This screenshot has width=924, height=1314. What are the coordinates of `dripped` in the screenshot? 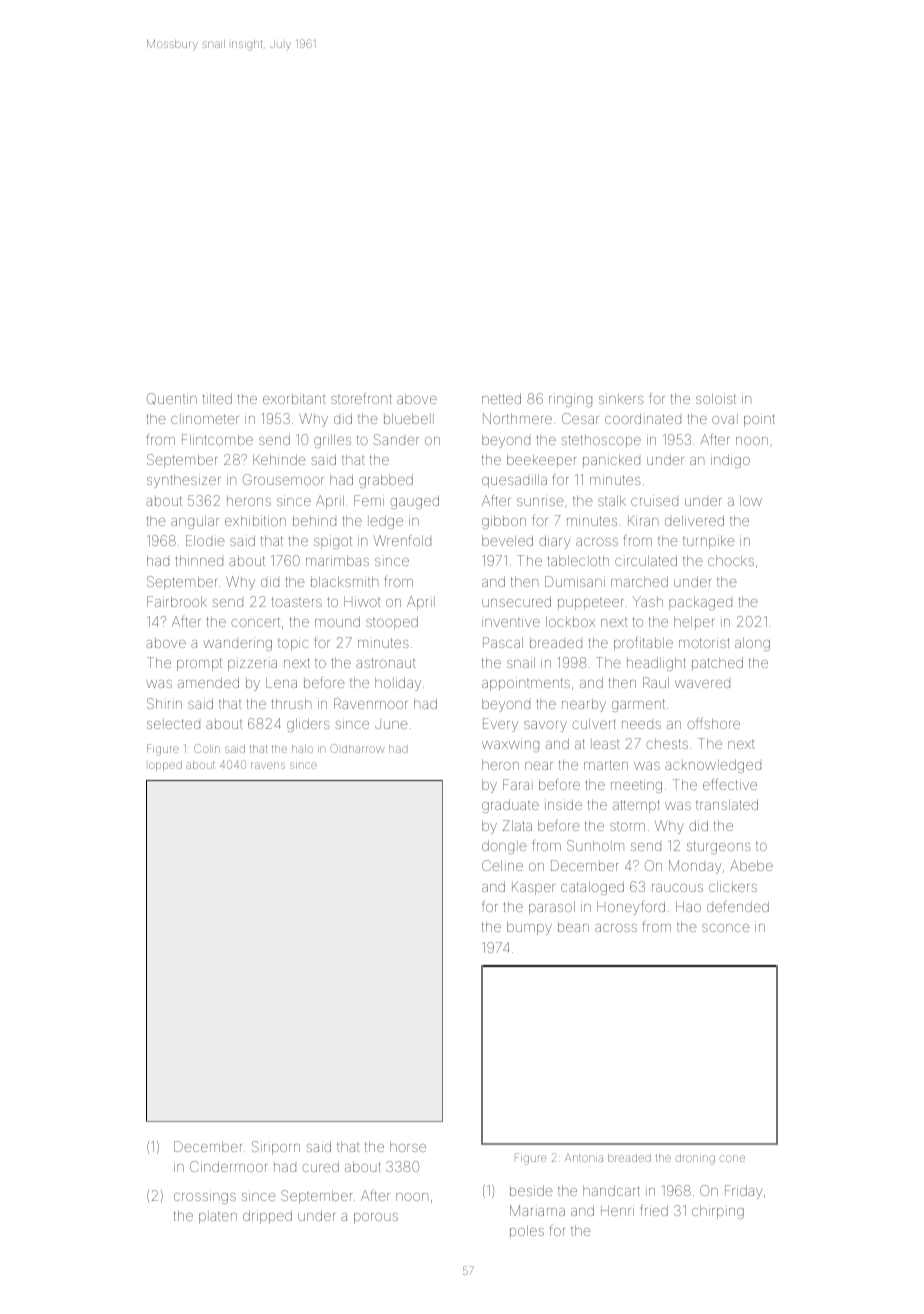 It's located at (267, 1217).
